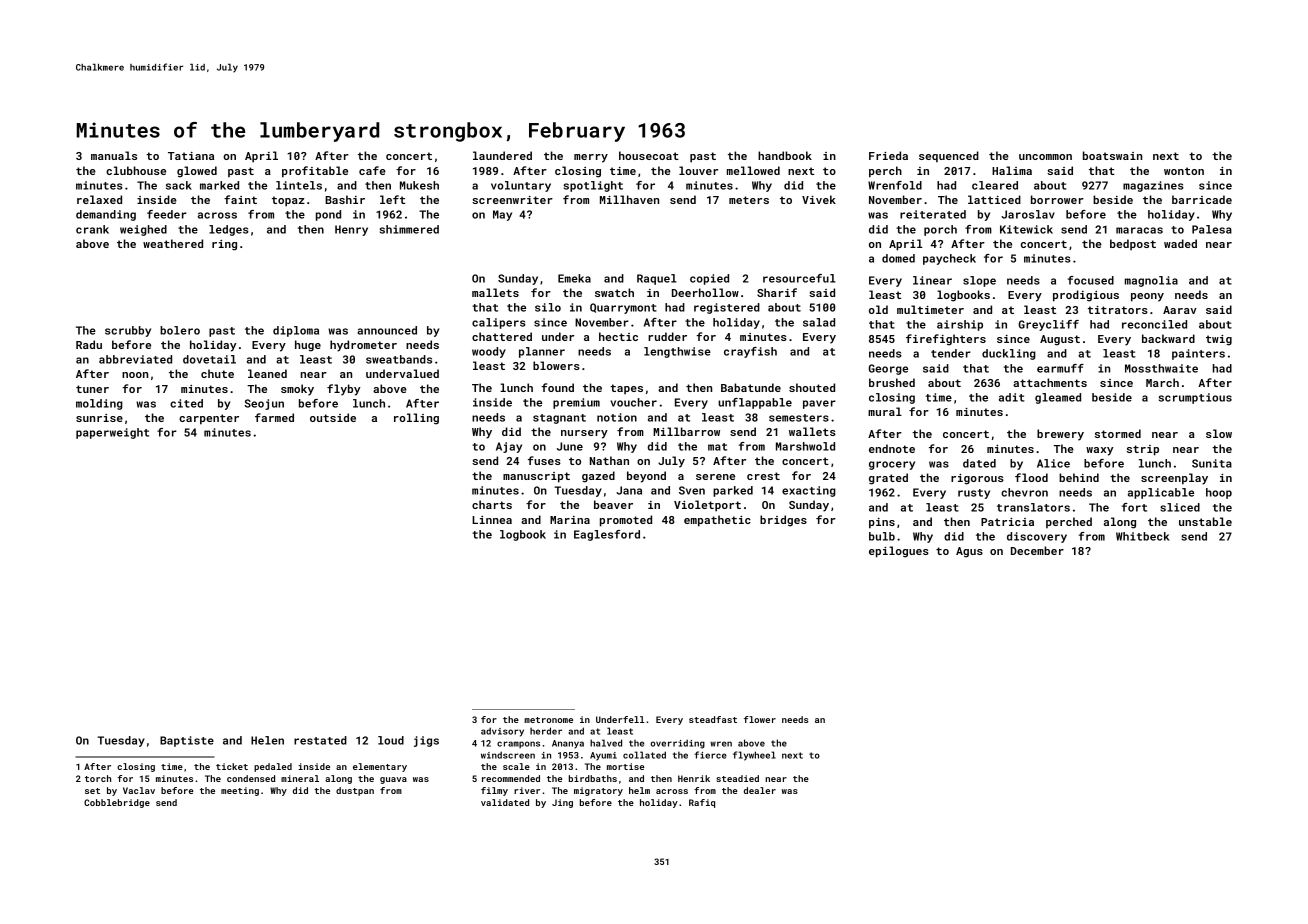 This screenshot has height=924, width=1308. What do you see at coordinates (760, 719) in the screenshot?
I see `flower` at bounding box center [760, 719].
